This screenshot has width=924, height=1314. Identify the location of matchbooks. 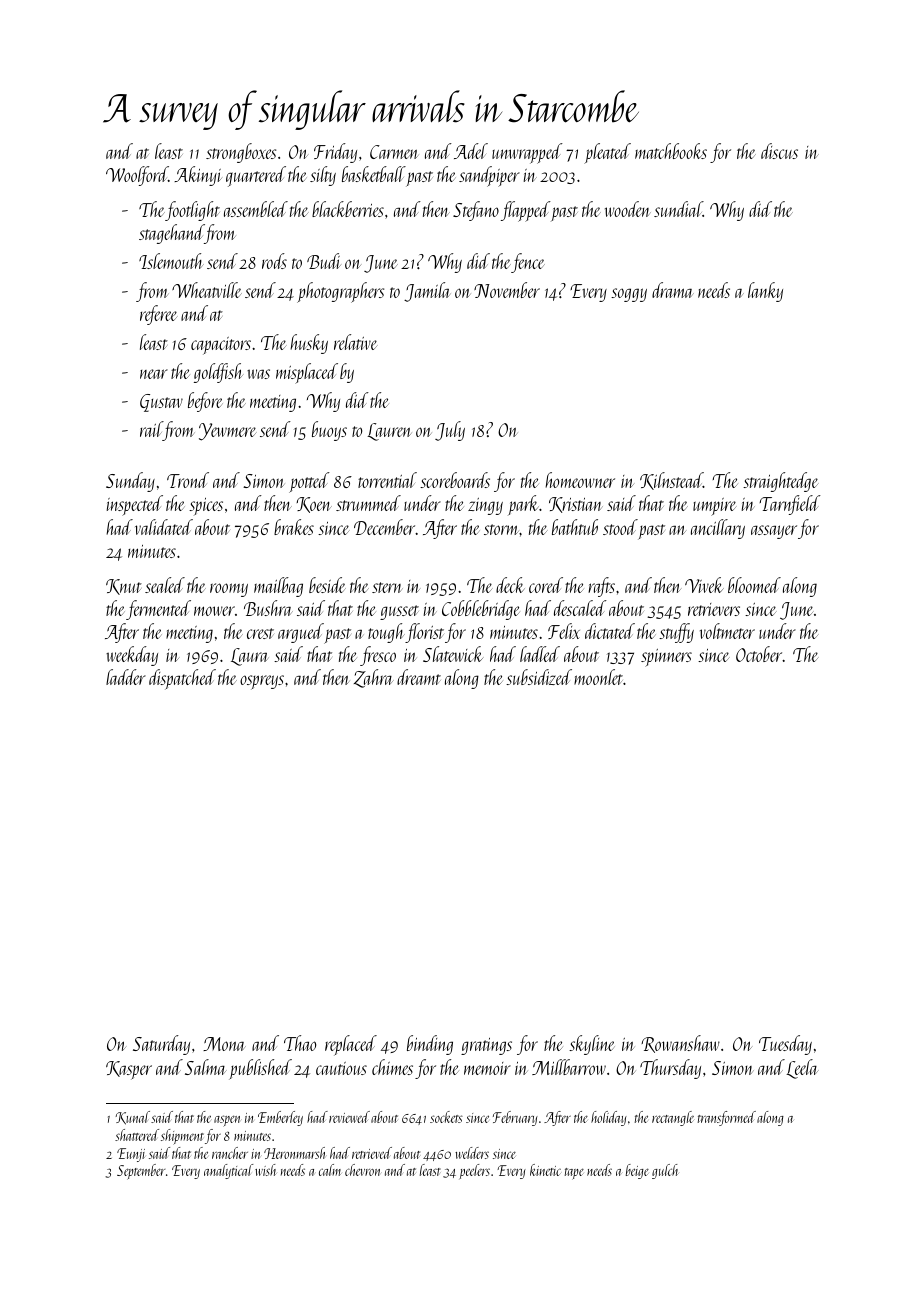
(671, 151).
